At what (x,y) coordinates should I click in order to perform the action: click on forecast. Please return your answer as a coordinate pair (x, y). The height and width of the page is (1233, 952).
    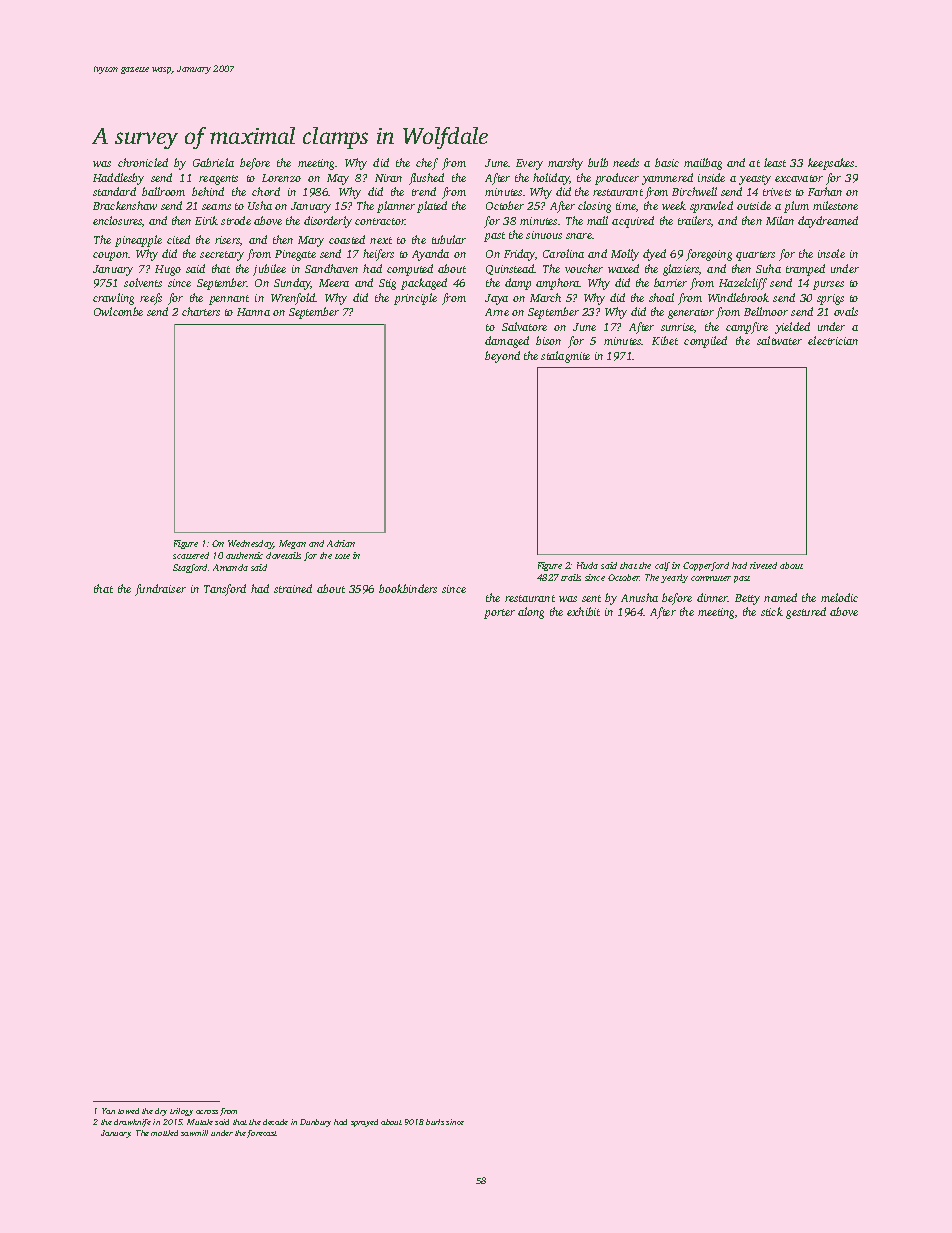
    Looking at the image, I should click on (262, 1134).
